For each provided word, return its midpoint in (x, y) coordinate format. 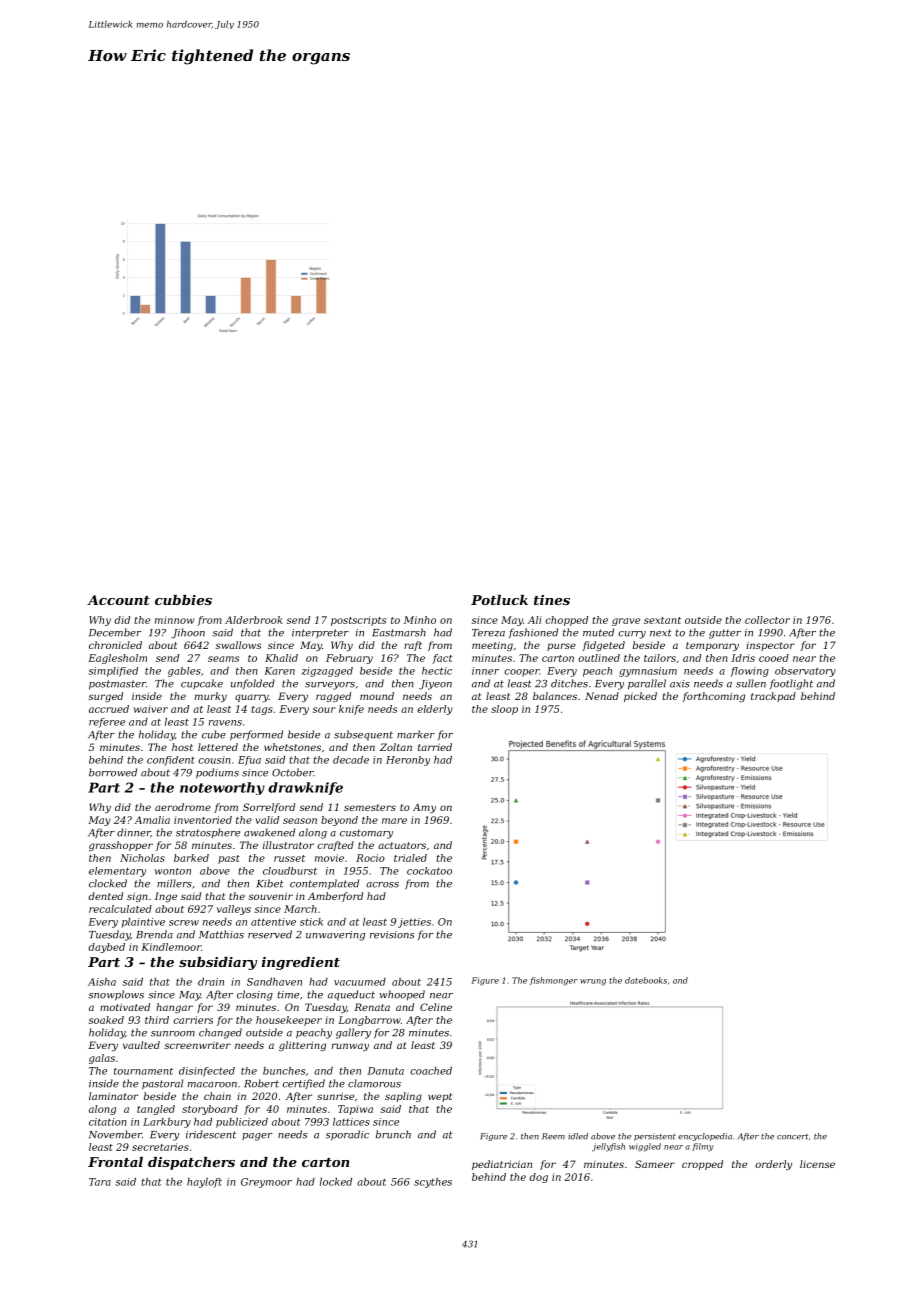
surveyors (330, 686)
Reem (553, 1136)
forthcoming (713, 697)
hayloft (204, 1183)
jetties (414, 923)
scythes (433, 1183)
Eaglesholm (117, 659)
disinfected (207, 1072)
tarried (435, 747)
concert (792, 1137)
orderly (773, 1165)
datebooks (646, 980)
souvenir (270, 896)
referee (107, 723)
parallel (647, 684)
